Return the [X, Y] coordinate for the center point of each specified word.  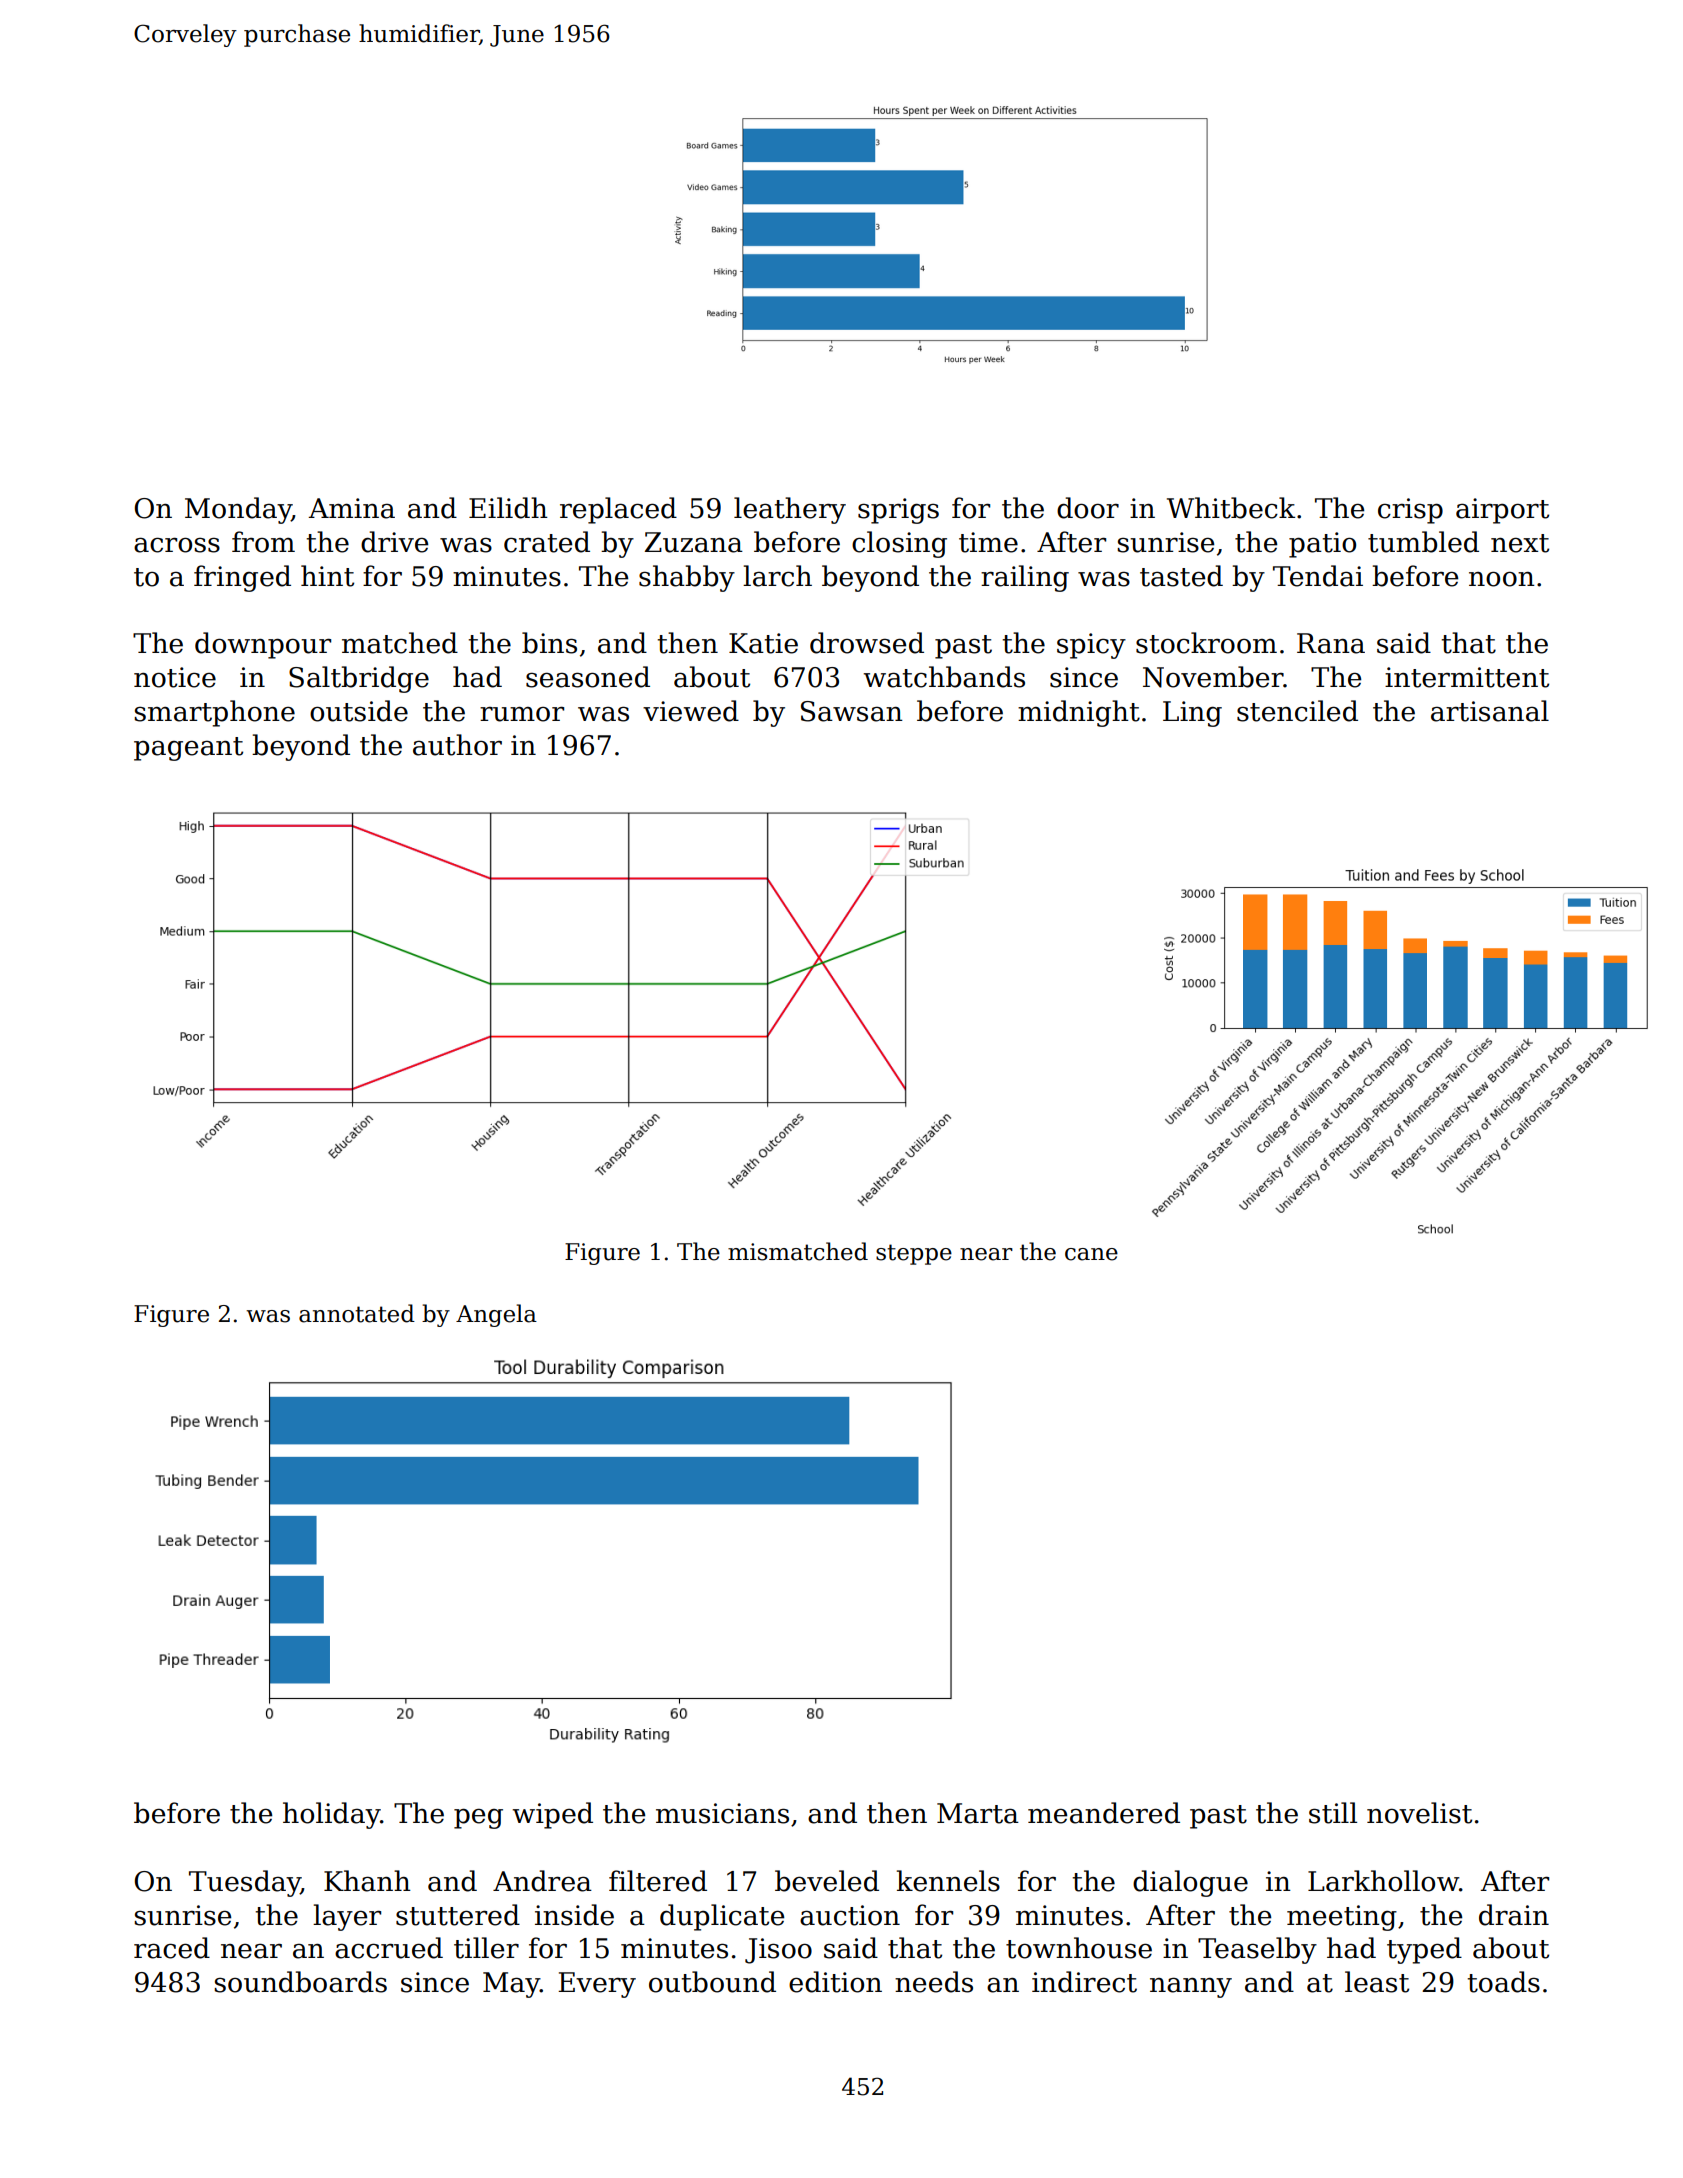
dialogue [1190, 1883]
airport [1502, 511]
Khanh [367, 1881]
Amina [352, 508]
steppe [914, 1254]
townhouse [1079, 1948]
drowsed [867, 643]
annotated [357, 1313]
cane [1091, 1254]
